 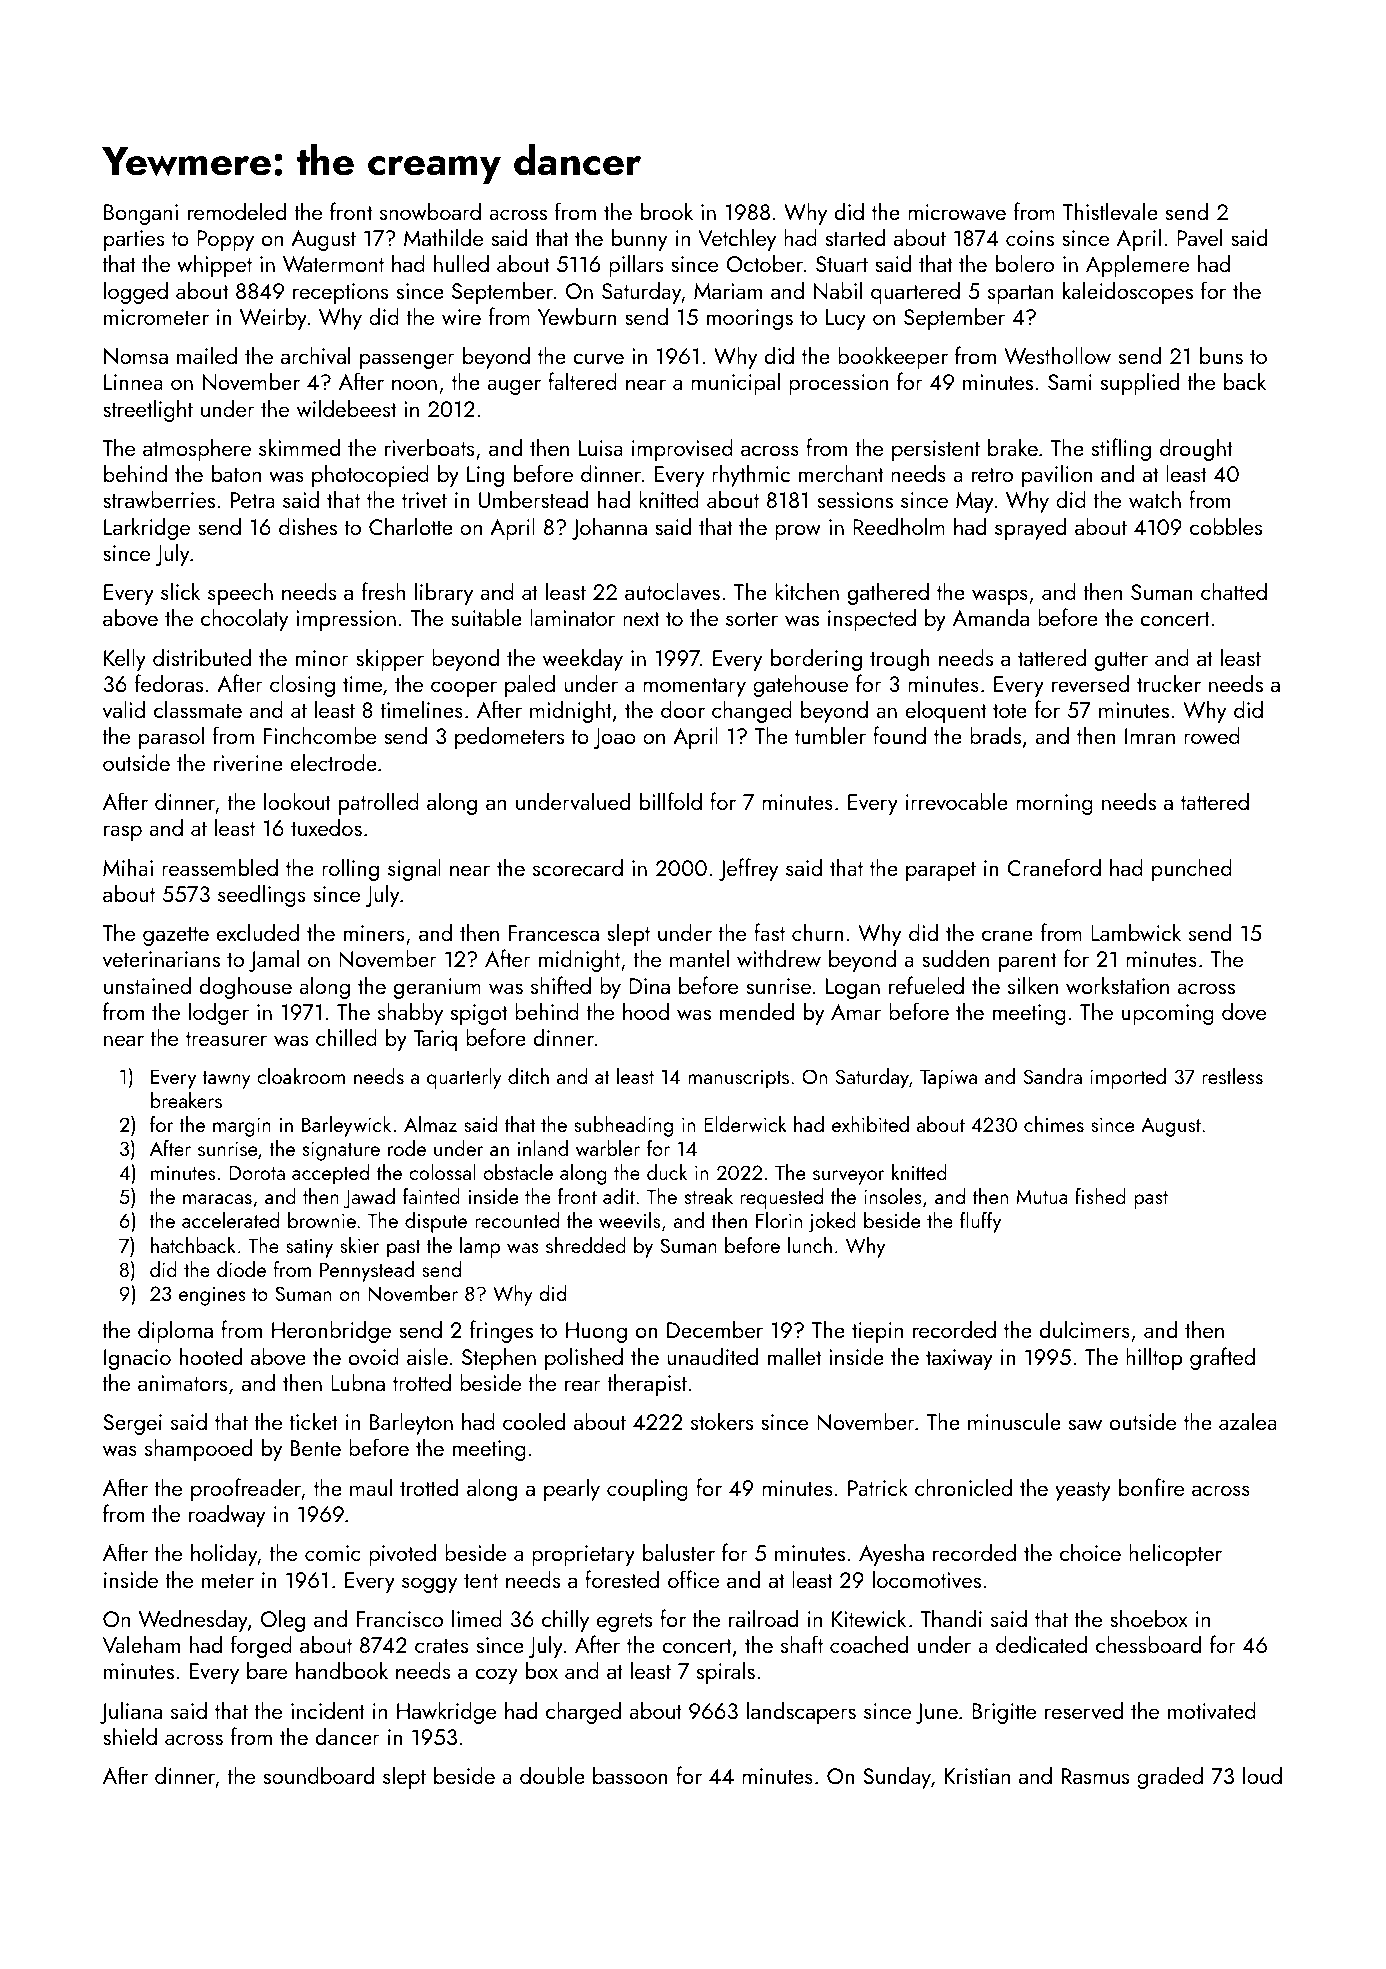 What do you see at coordinates (400, 1619) in the image?
I see `Francisco` at bounding box center [400, 1619].
